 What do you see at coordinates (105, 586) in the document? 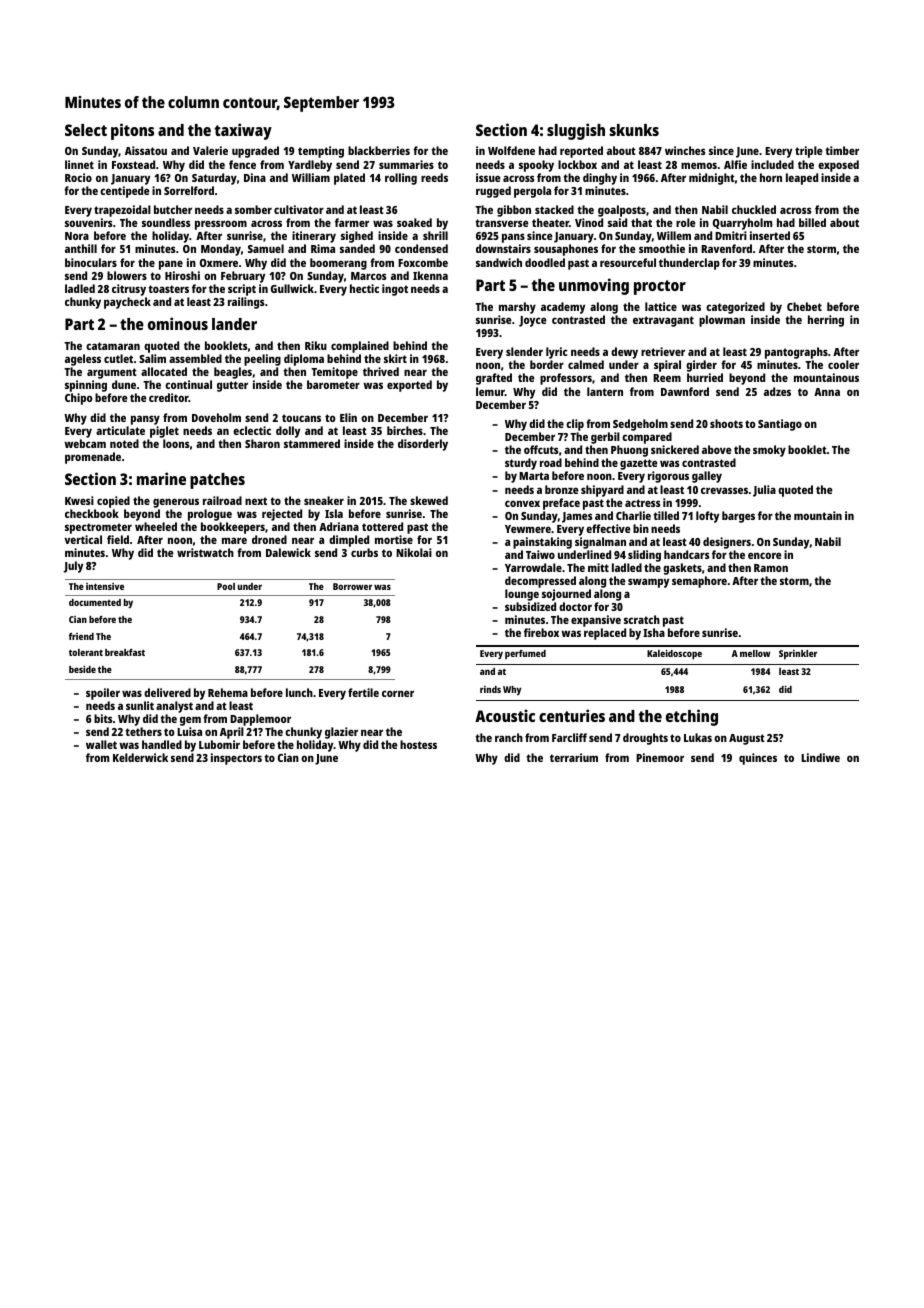
I see `intensive` at bounding box center [105, 586].
